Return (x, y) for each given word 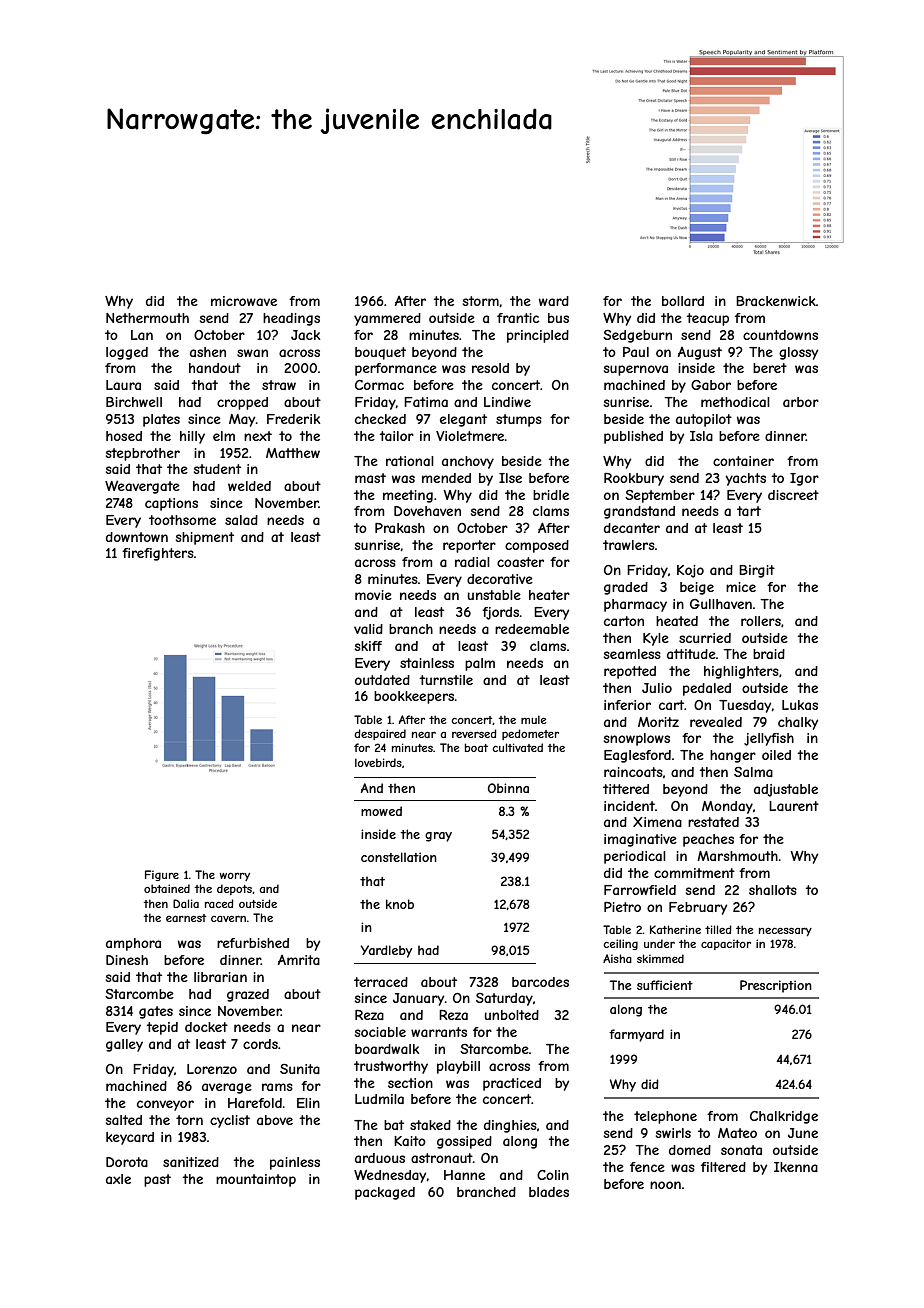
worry (235, 877)
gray (438, 837)
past (157, 1180)
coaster (520, 562)
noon (665, 1185)
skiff (368, 646)
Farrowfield (640, 890)
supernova (636, 370)
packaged (385, 1193)
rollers (761, 621)
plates (161, 420)
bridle (551, 495)
